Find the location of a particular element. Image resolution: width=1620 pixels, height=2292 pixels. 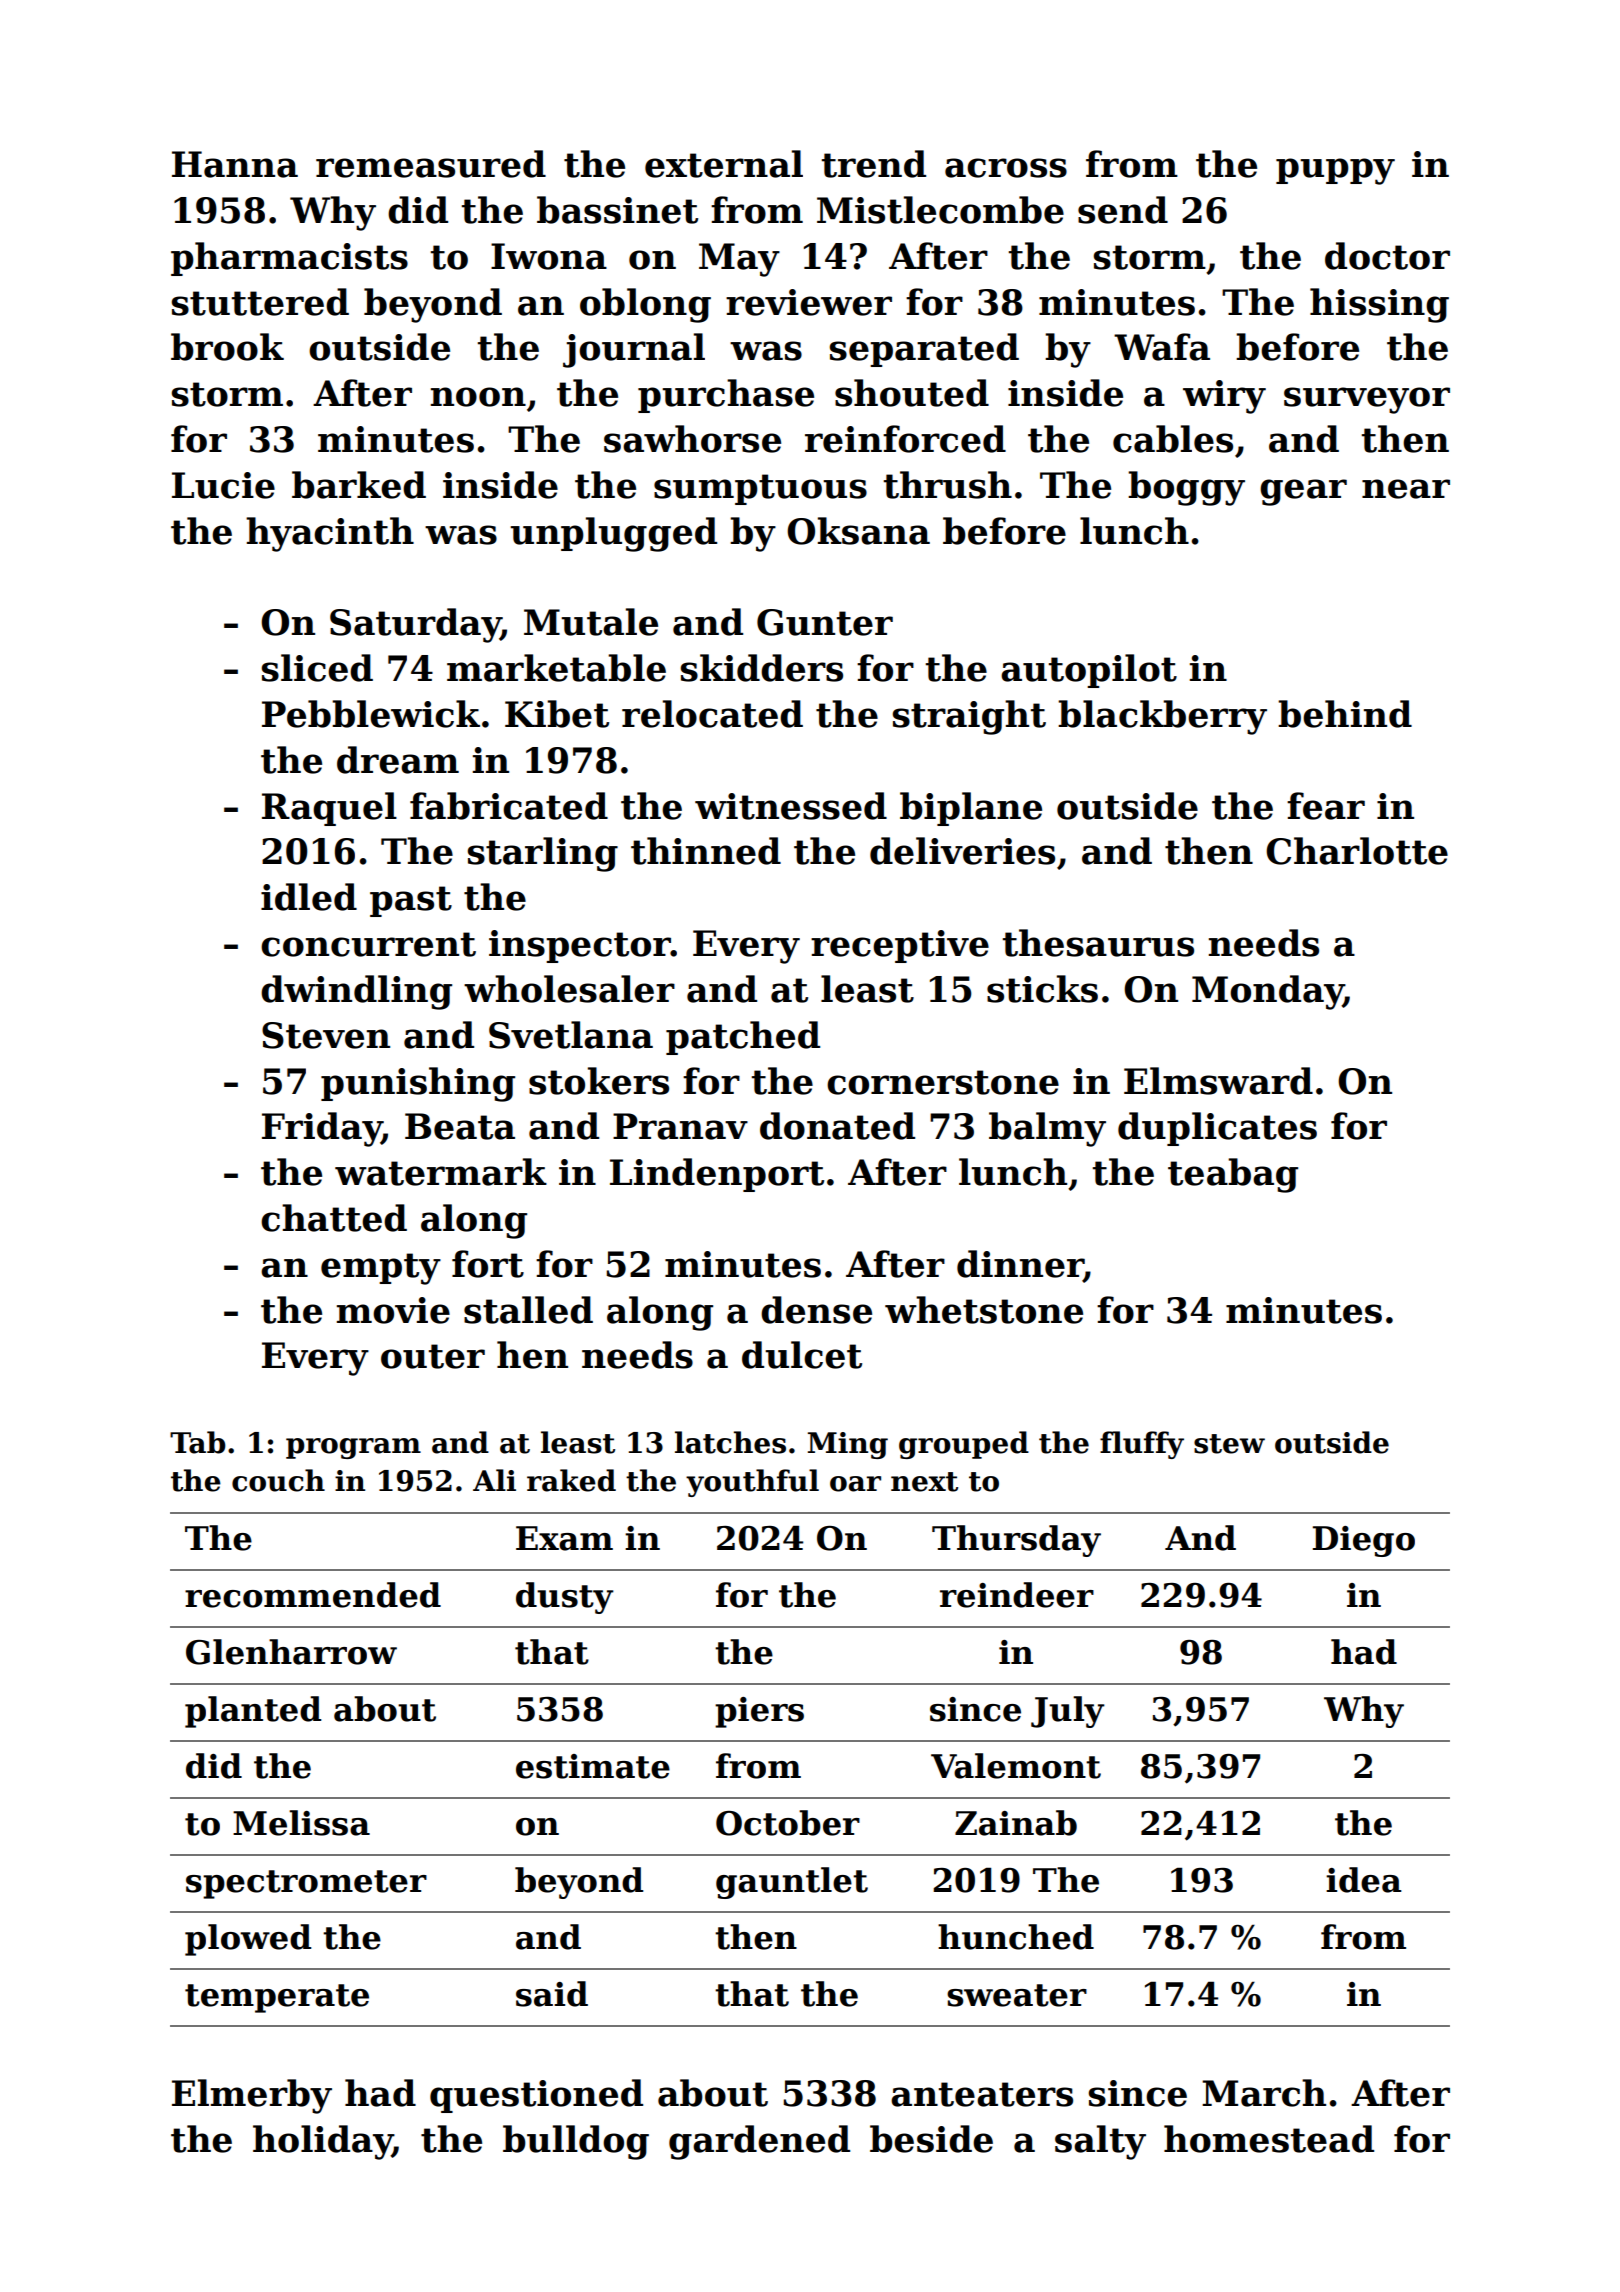

Charlotte is located at coordinates (1357, 851).
